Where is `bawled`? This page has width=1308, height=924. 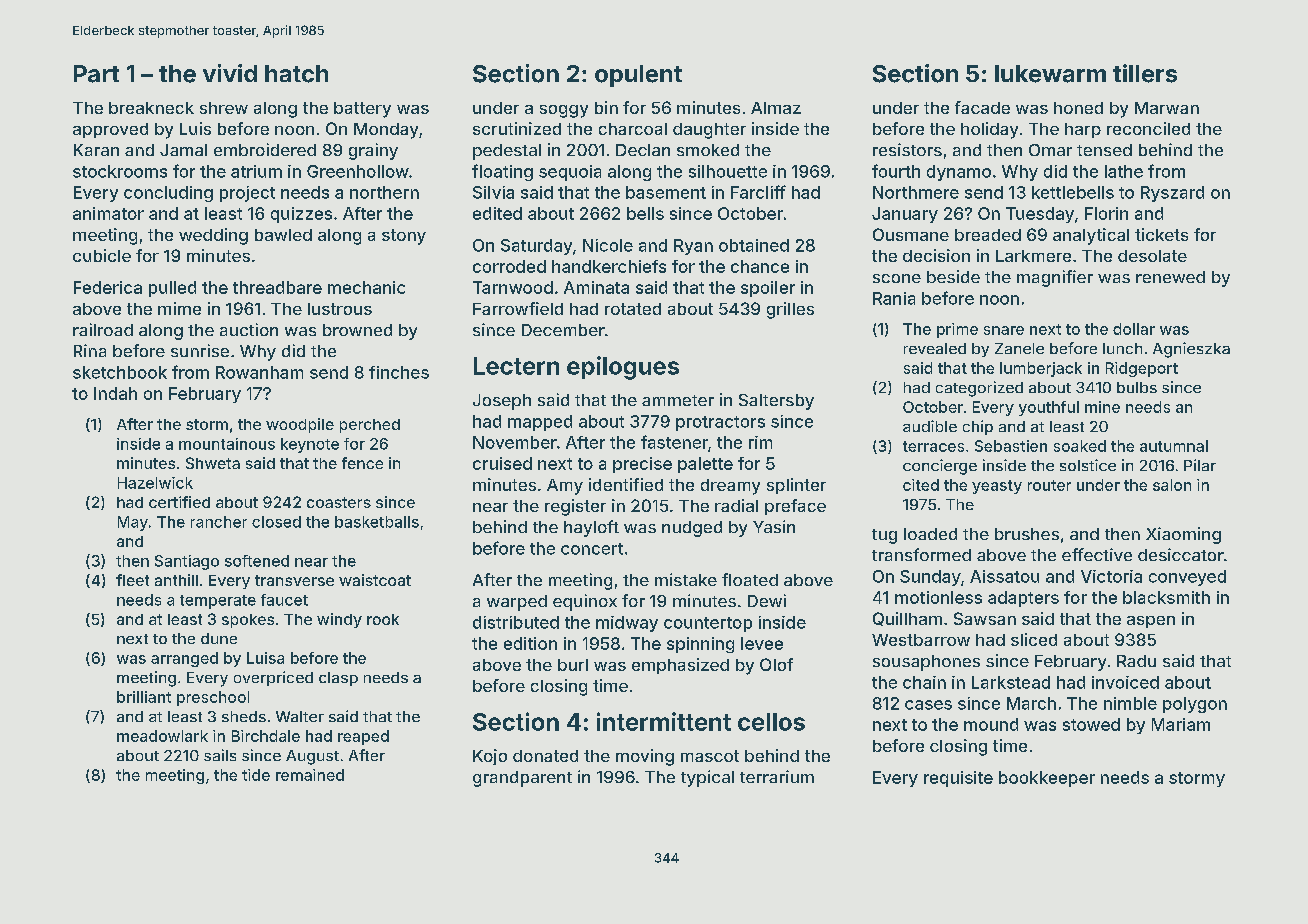
bawled is located at coordinates (283, 235).
